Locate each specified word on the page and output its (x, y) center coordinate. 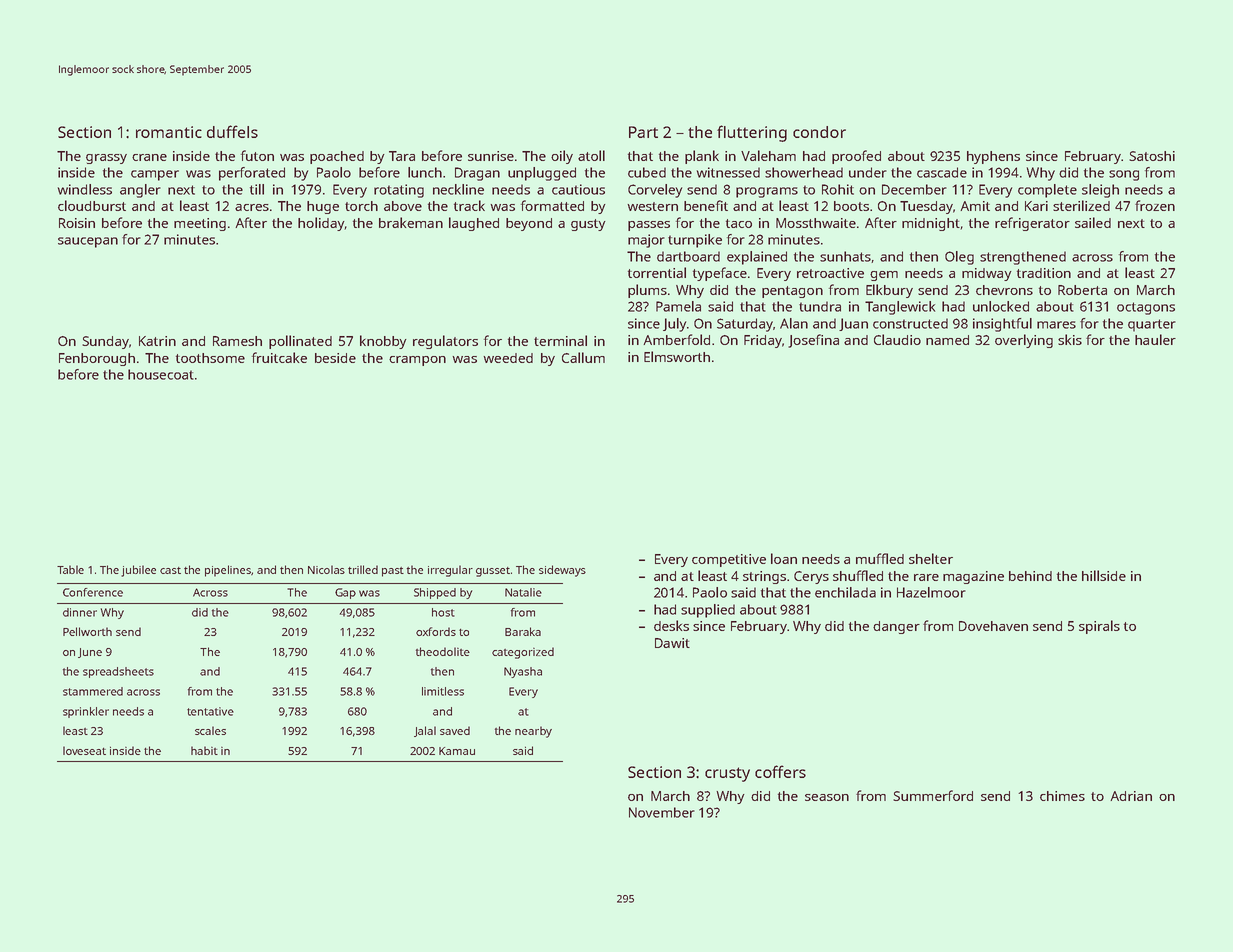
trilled (363, 569)
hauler (1155, 339)
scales (210, 730)
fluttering (752, 133)
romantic (169, 132)
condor (819, 132)
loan (784, 558)
